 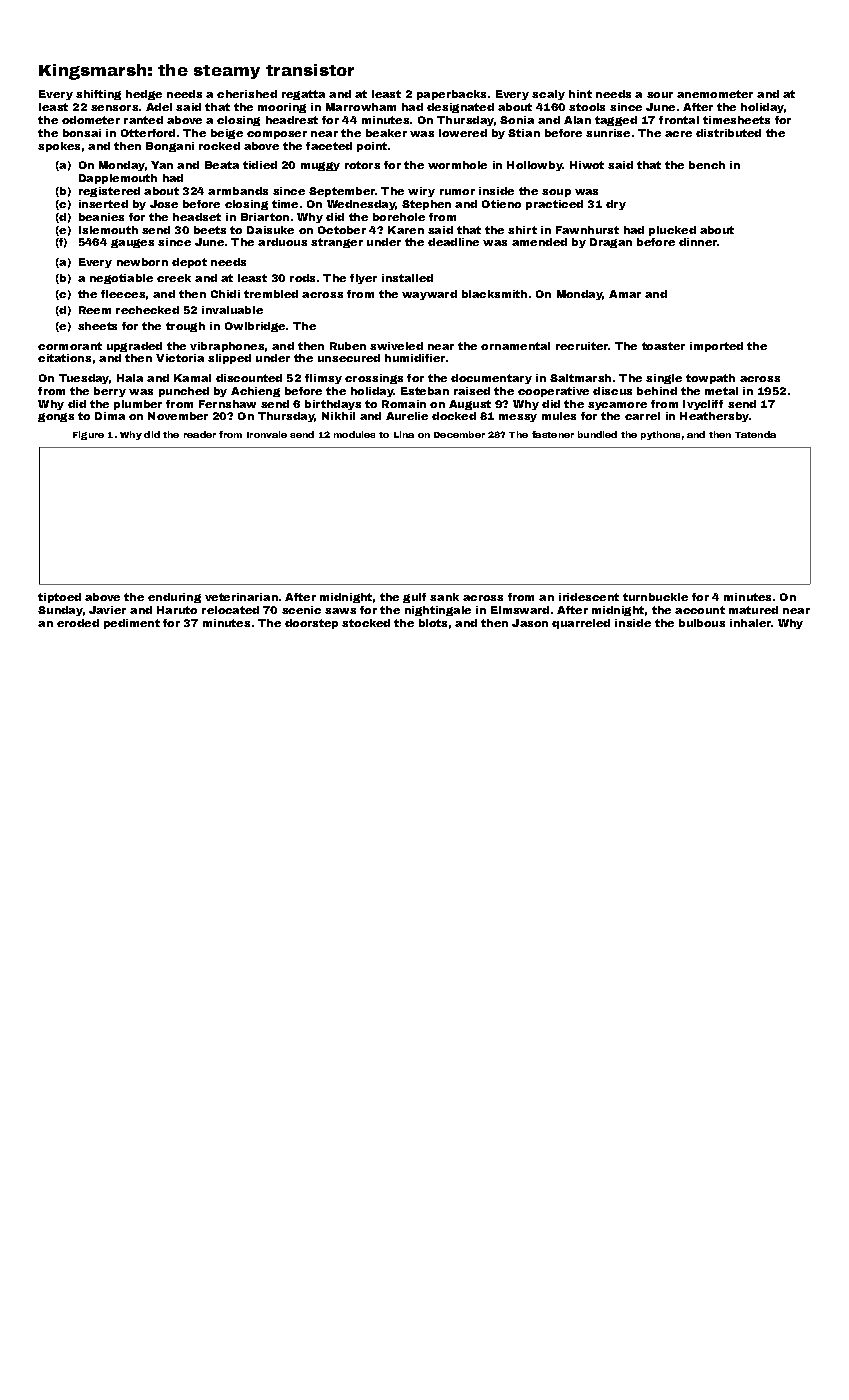 I want to click on Tatenda, so click(x=755, y=434).
